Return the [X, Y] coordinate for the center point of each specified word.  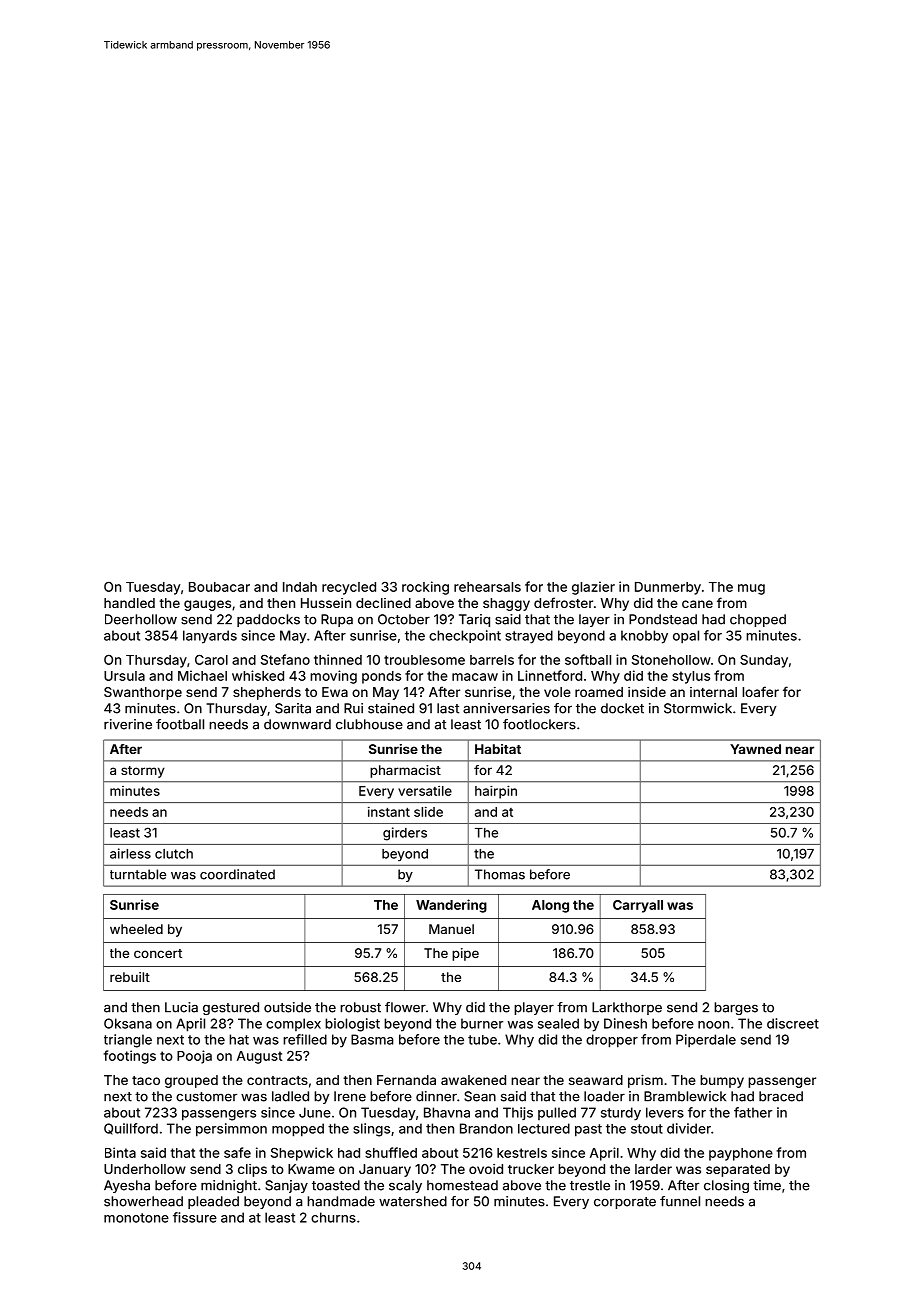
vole [557, 692]
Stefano [285, 659]
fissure [195, 1217]
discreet [793, 1023]
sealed [558, 1023]
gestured [231, 1008]
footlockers [539, 724]
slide [428, 811]
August [259, 1057]
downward [297, 724]
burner [482, 1023]
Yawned [755, 749]
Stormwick [698, 708]
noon [713, 1025]
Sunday [764, 661]
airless [130, 853]
